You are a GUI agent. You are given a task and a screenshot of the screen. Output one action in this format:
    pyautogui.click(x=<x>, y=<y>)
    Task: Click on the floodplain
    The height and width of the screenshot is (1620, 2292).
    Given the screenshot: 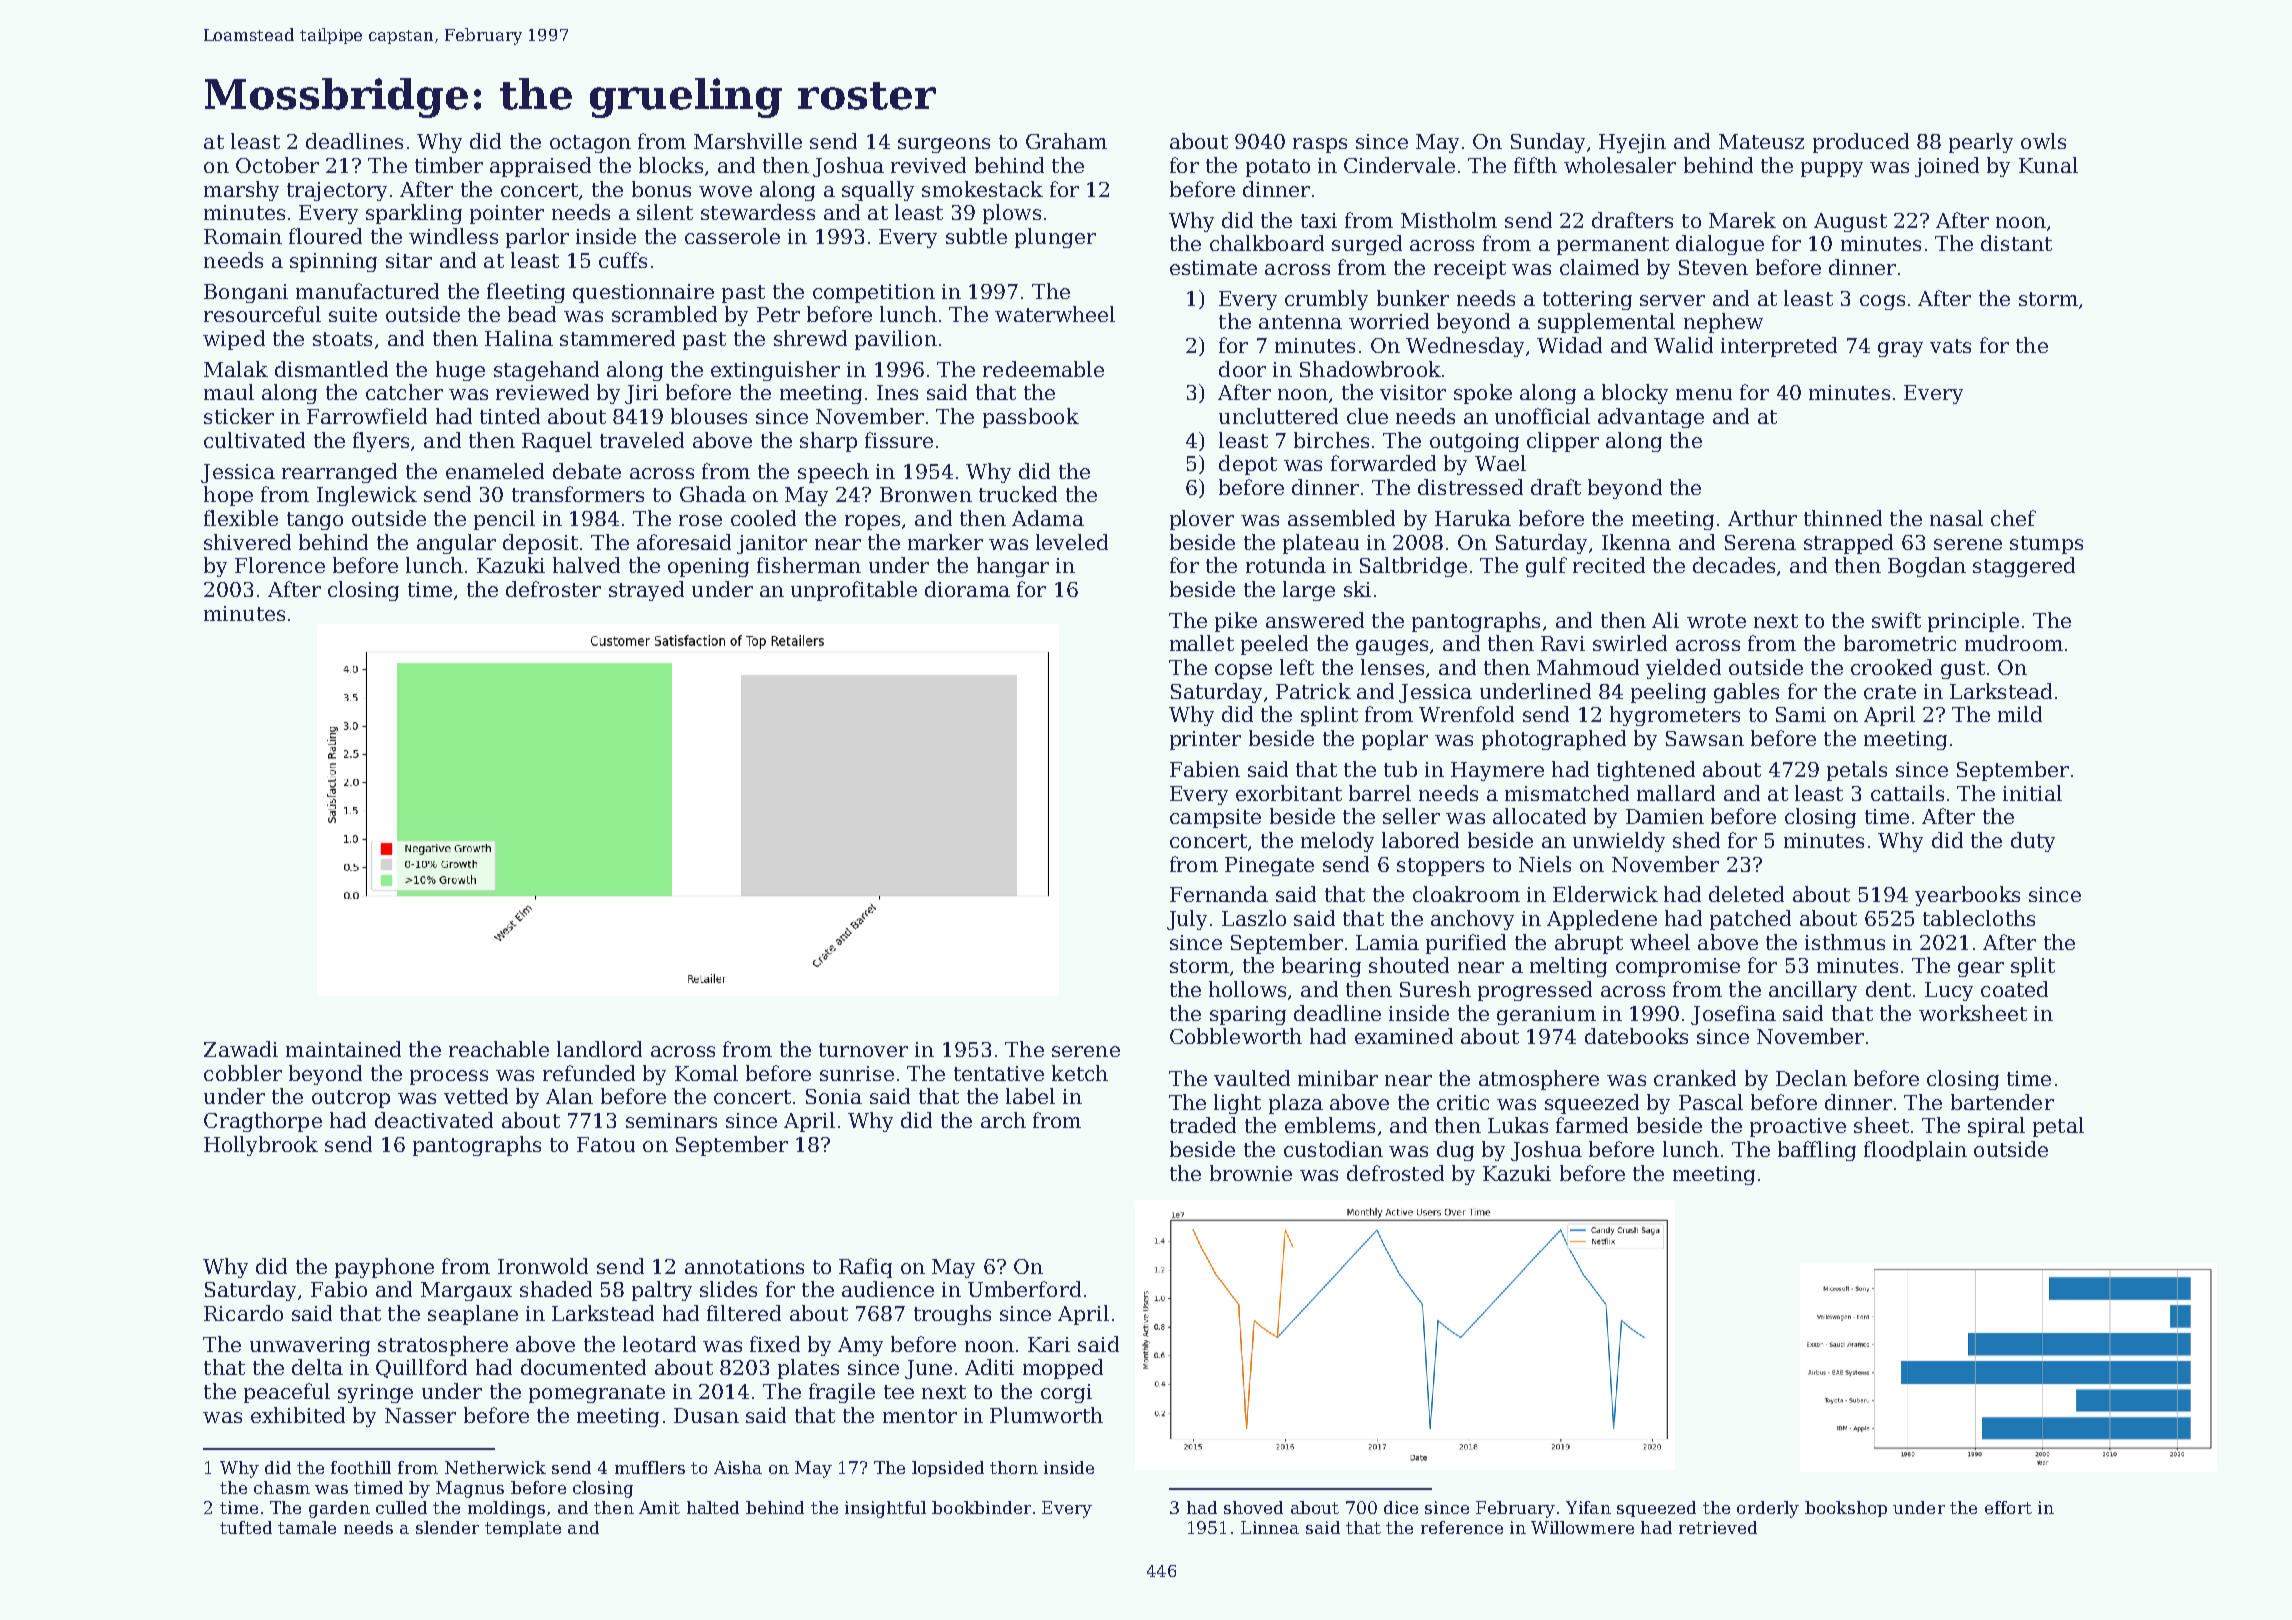 What is the action you would take?
    pyautogui.click(x=1915, y=1151)
